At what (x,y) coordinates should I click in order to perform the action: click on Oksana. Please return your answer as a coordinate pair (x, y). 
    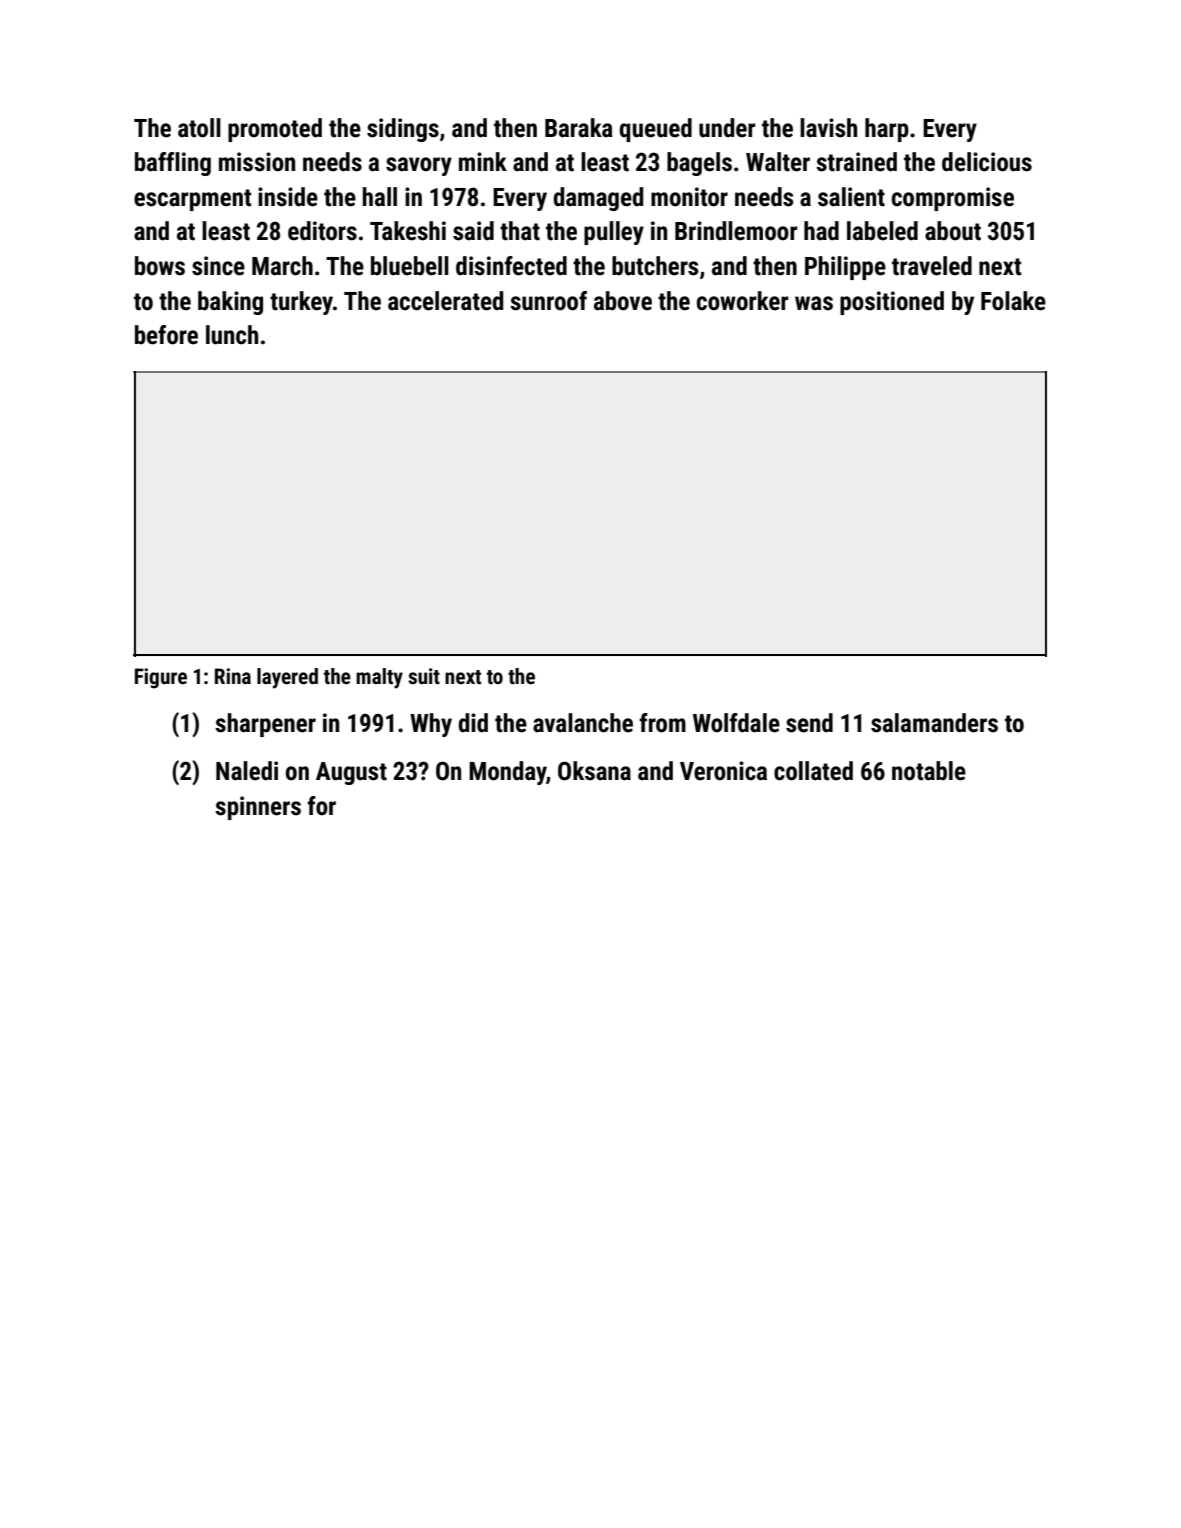
    Looking at the image, I should click on (594, 771).
